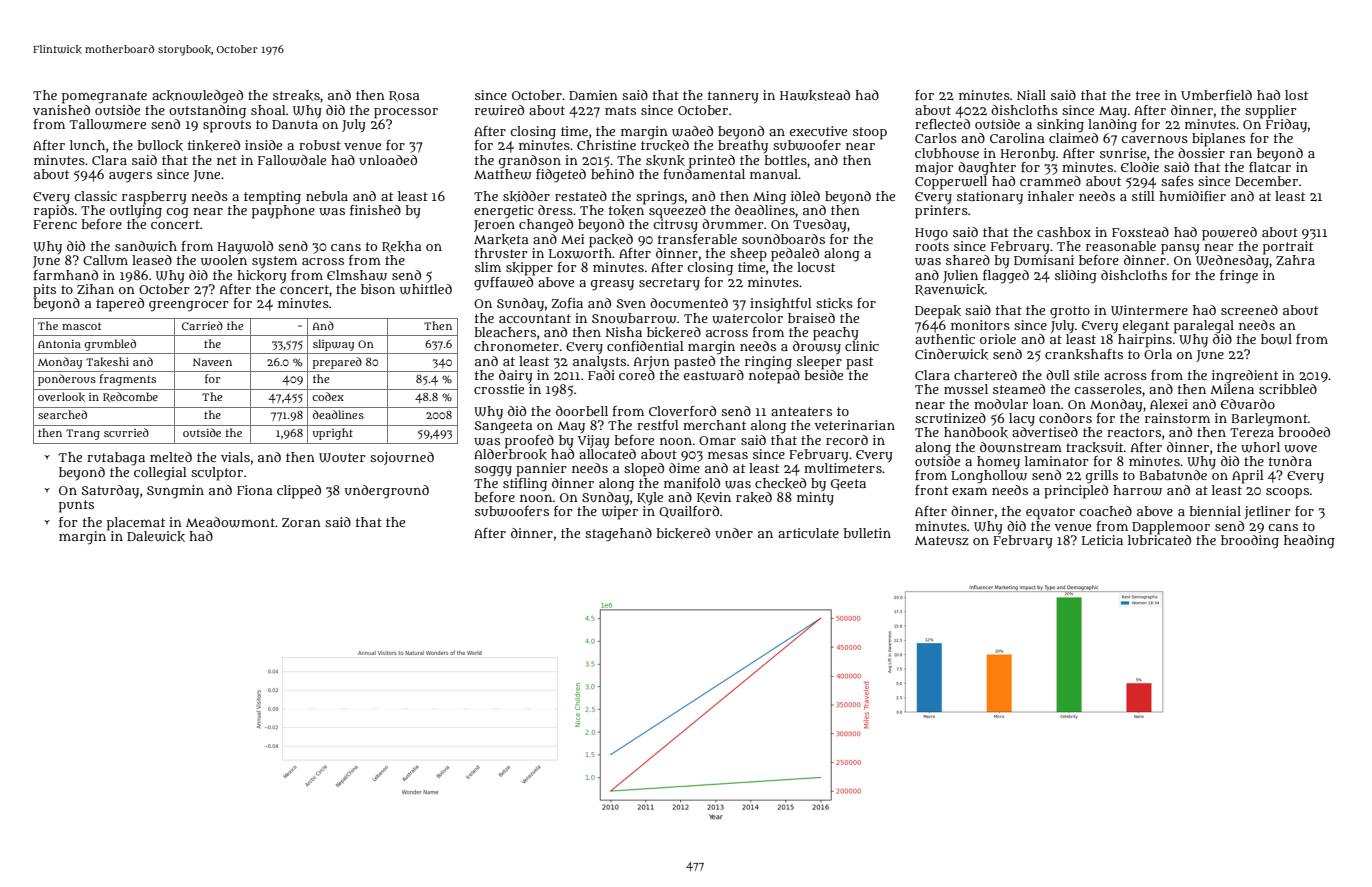 The height and width of the screenshot is (887, 1372). Describe the element at coordinates (76, 506) in the screenshot. I see `punts` at that location.
